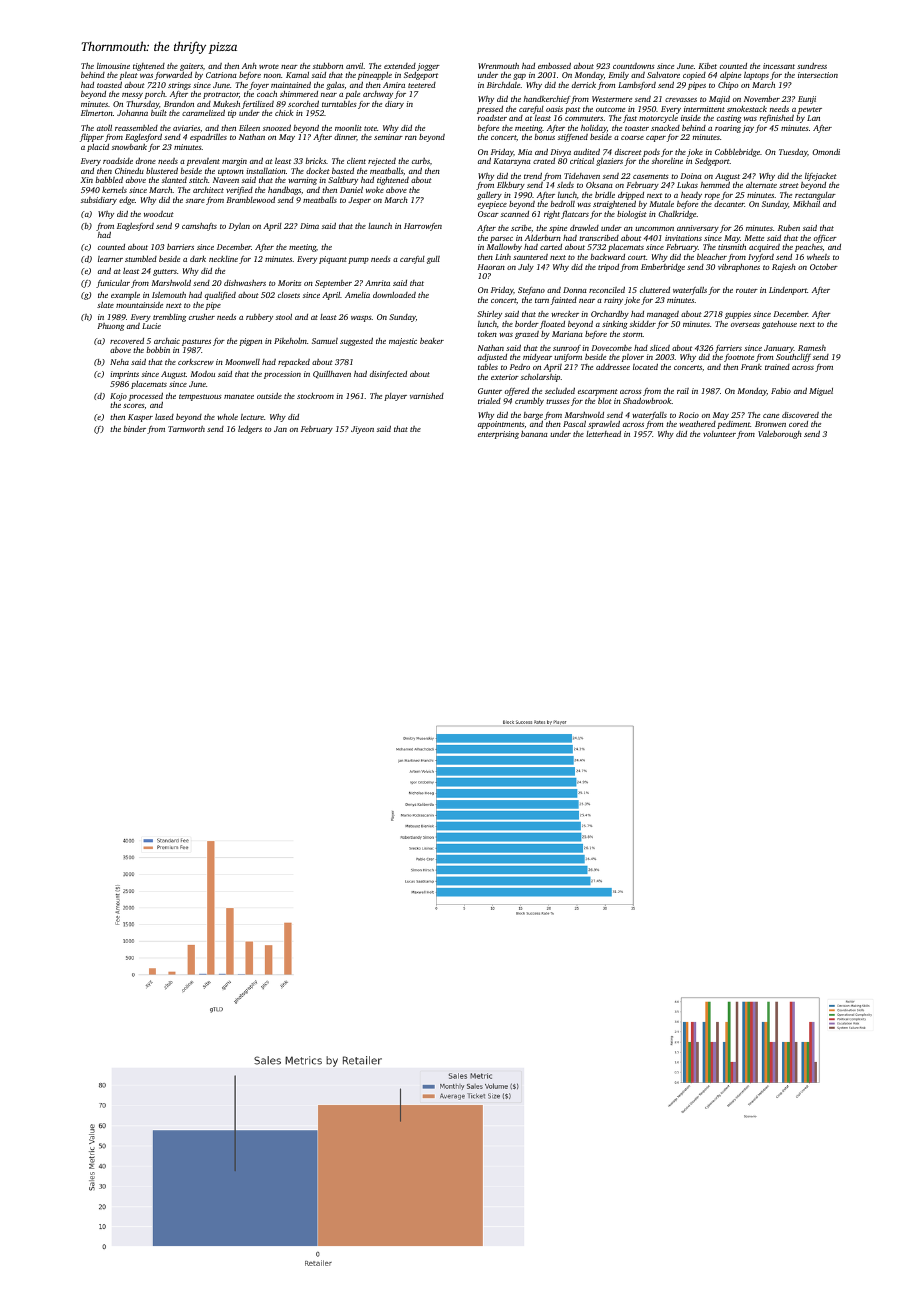 The height and width of the screenshot is (1308, 924). What do you see at coordinates (512, 162) in the screenshot?
I see `Katarzyna` at bounding box center [512, 162].
